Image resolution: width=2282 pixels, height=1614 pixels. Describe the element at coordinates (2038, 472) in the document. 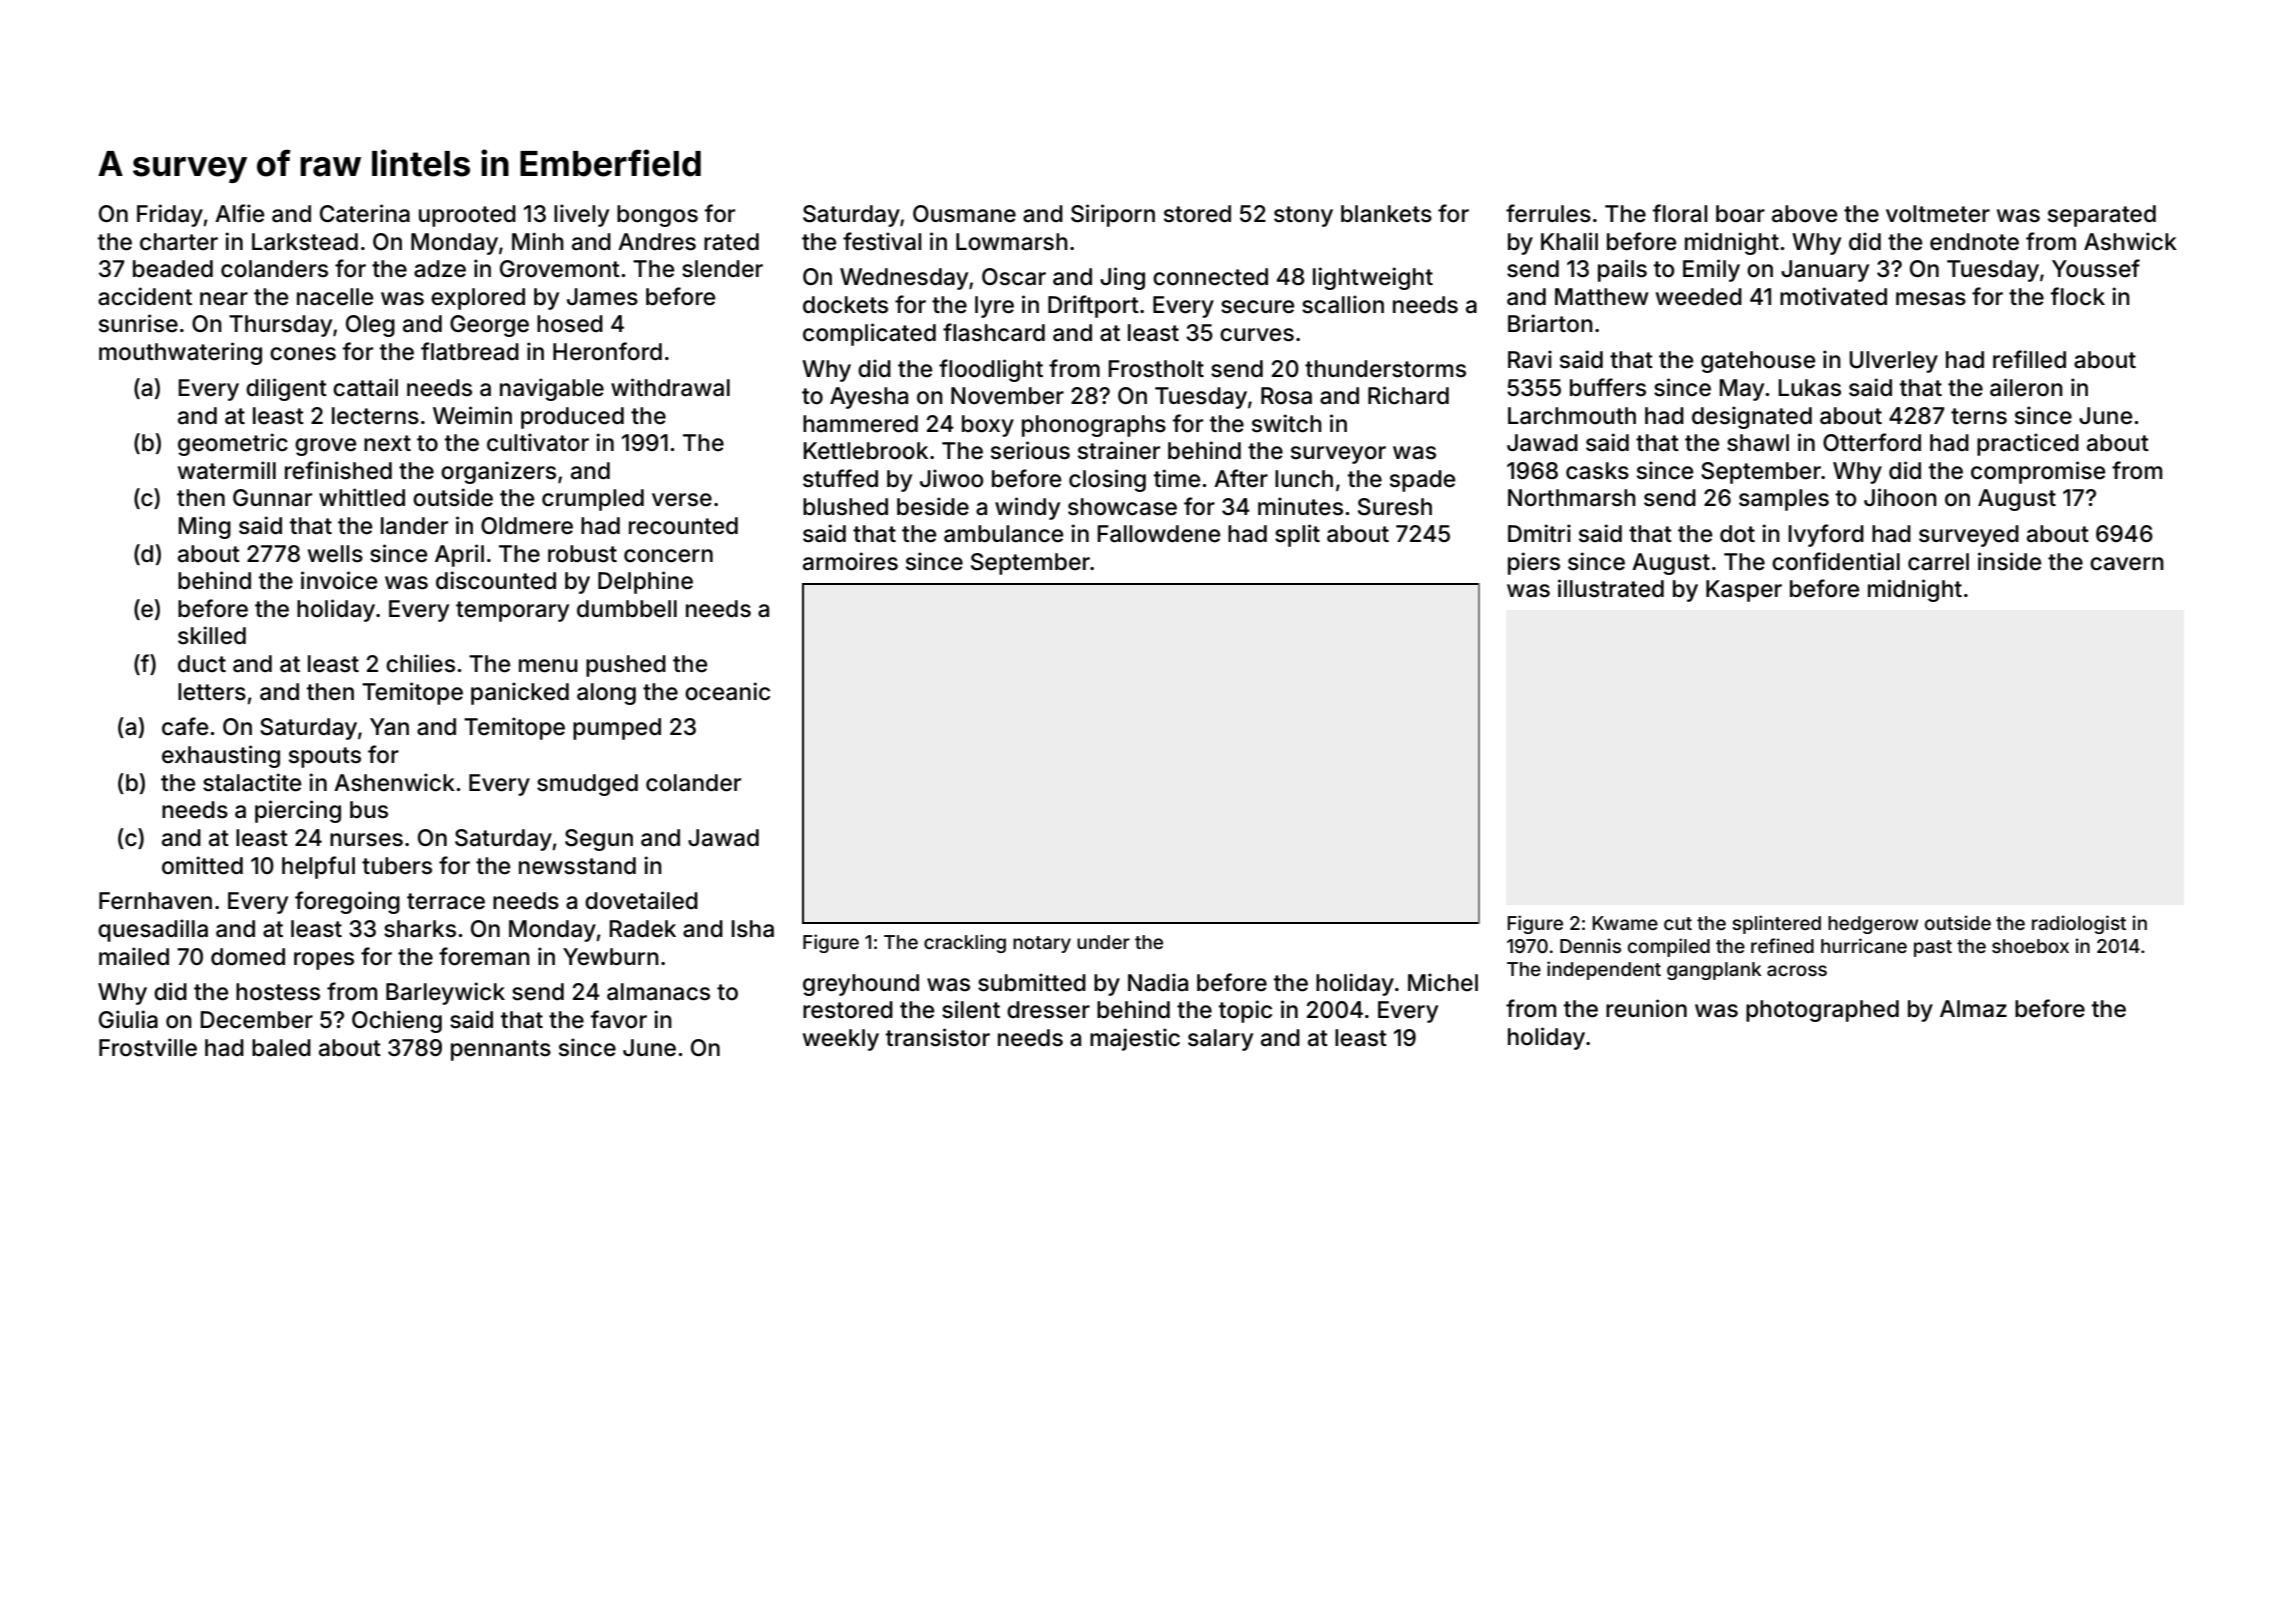

I see `compromise` at that location.
